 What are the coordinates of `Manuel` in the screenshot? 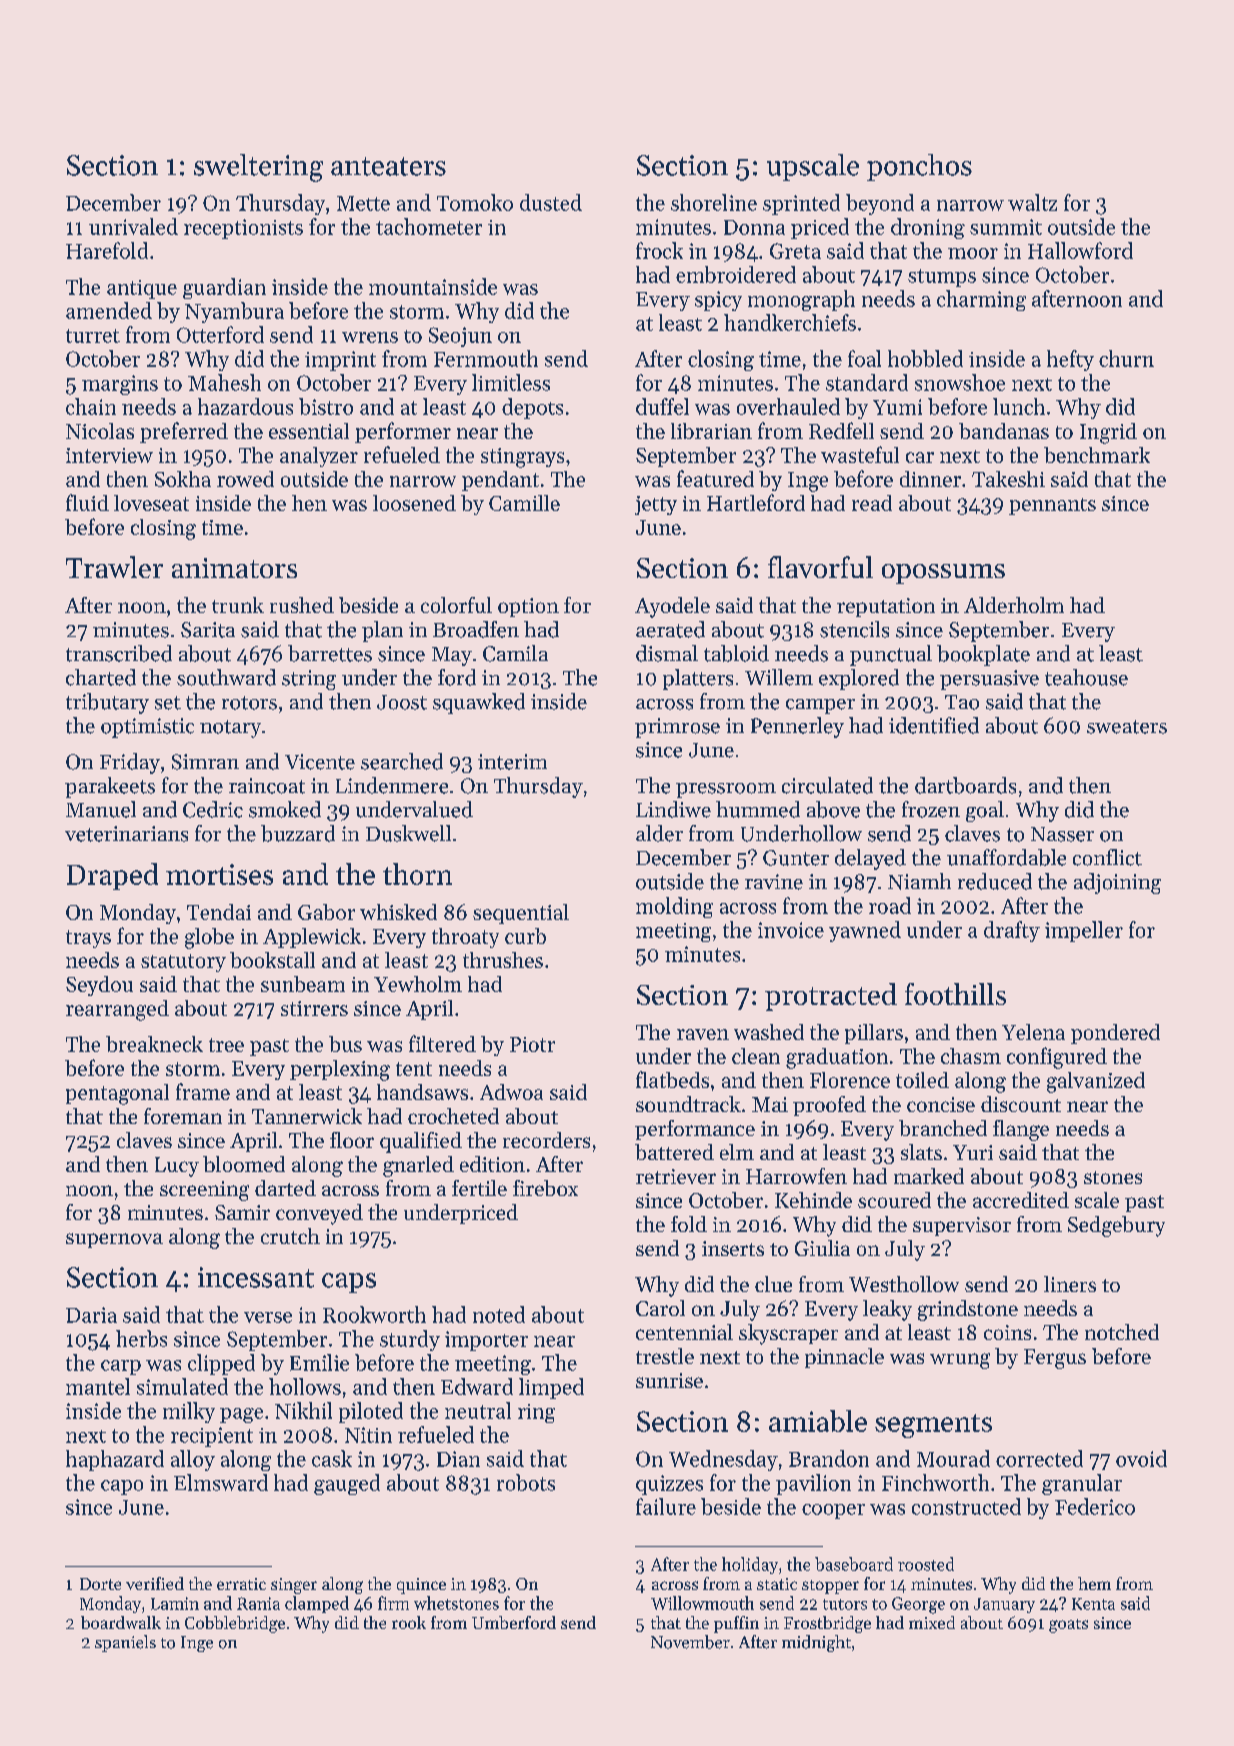 It's located at (101, 809).
